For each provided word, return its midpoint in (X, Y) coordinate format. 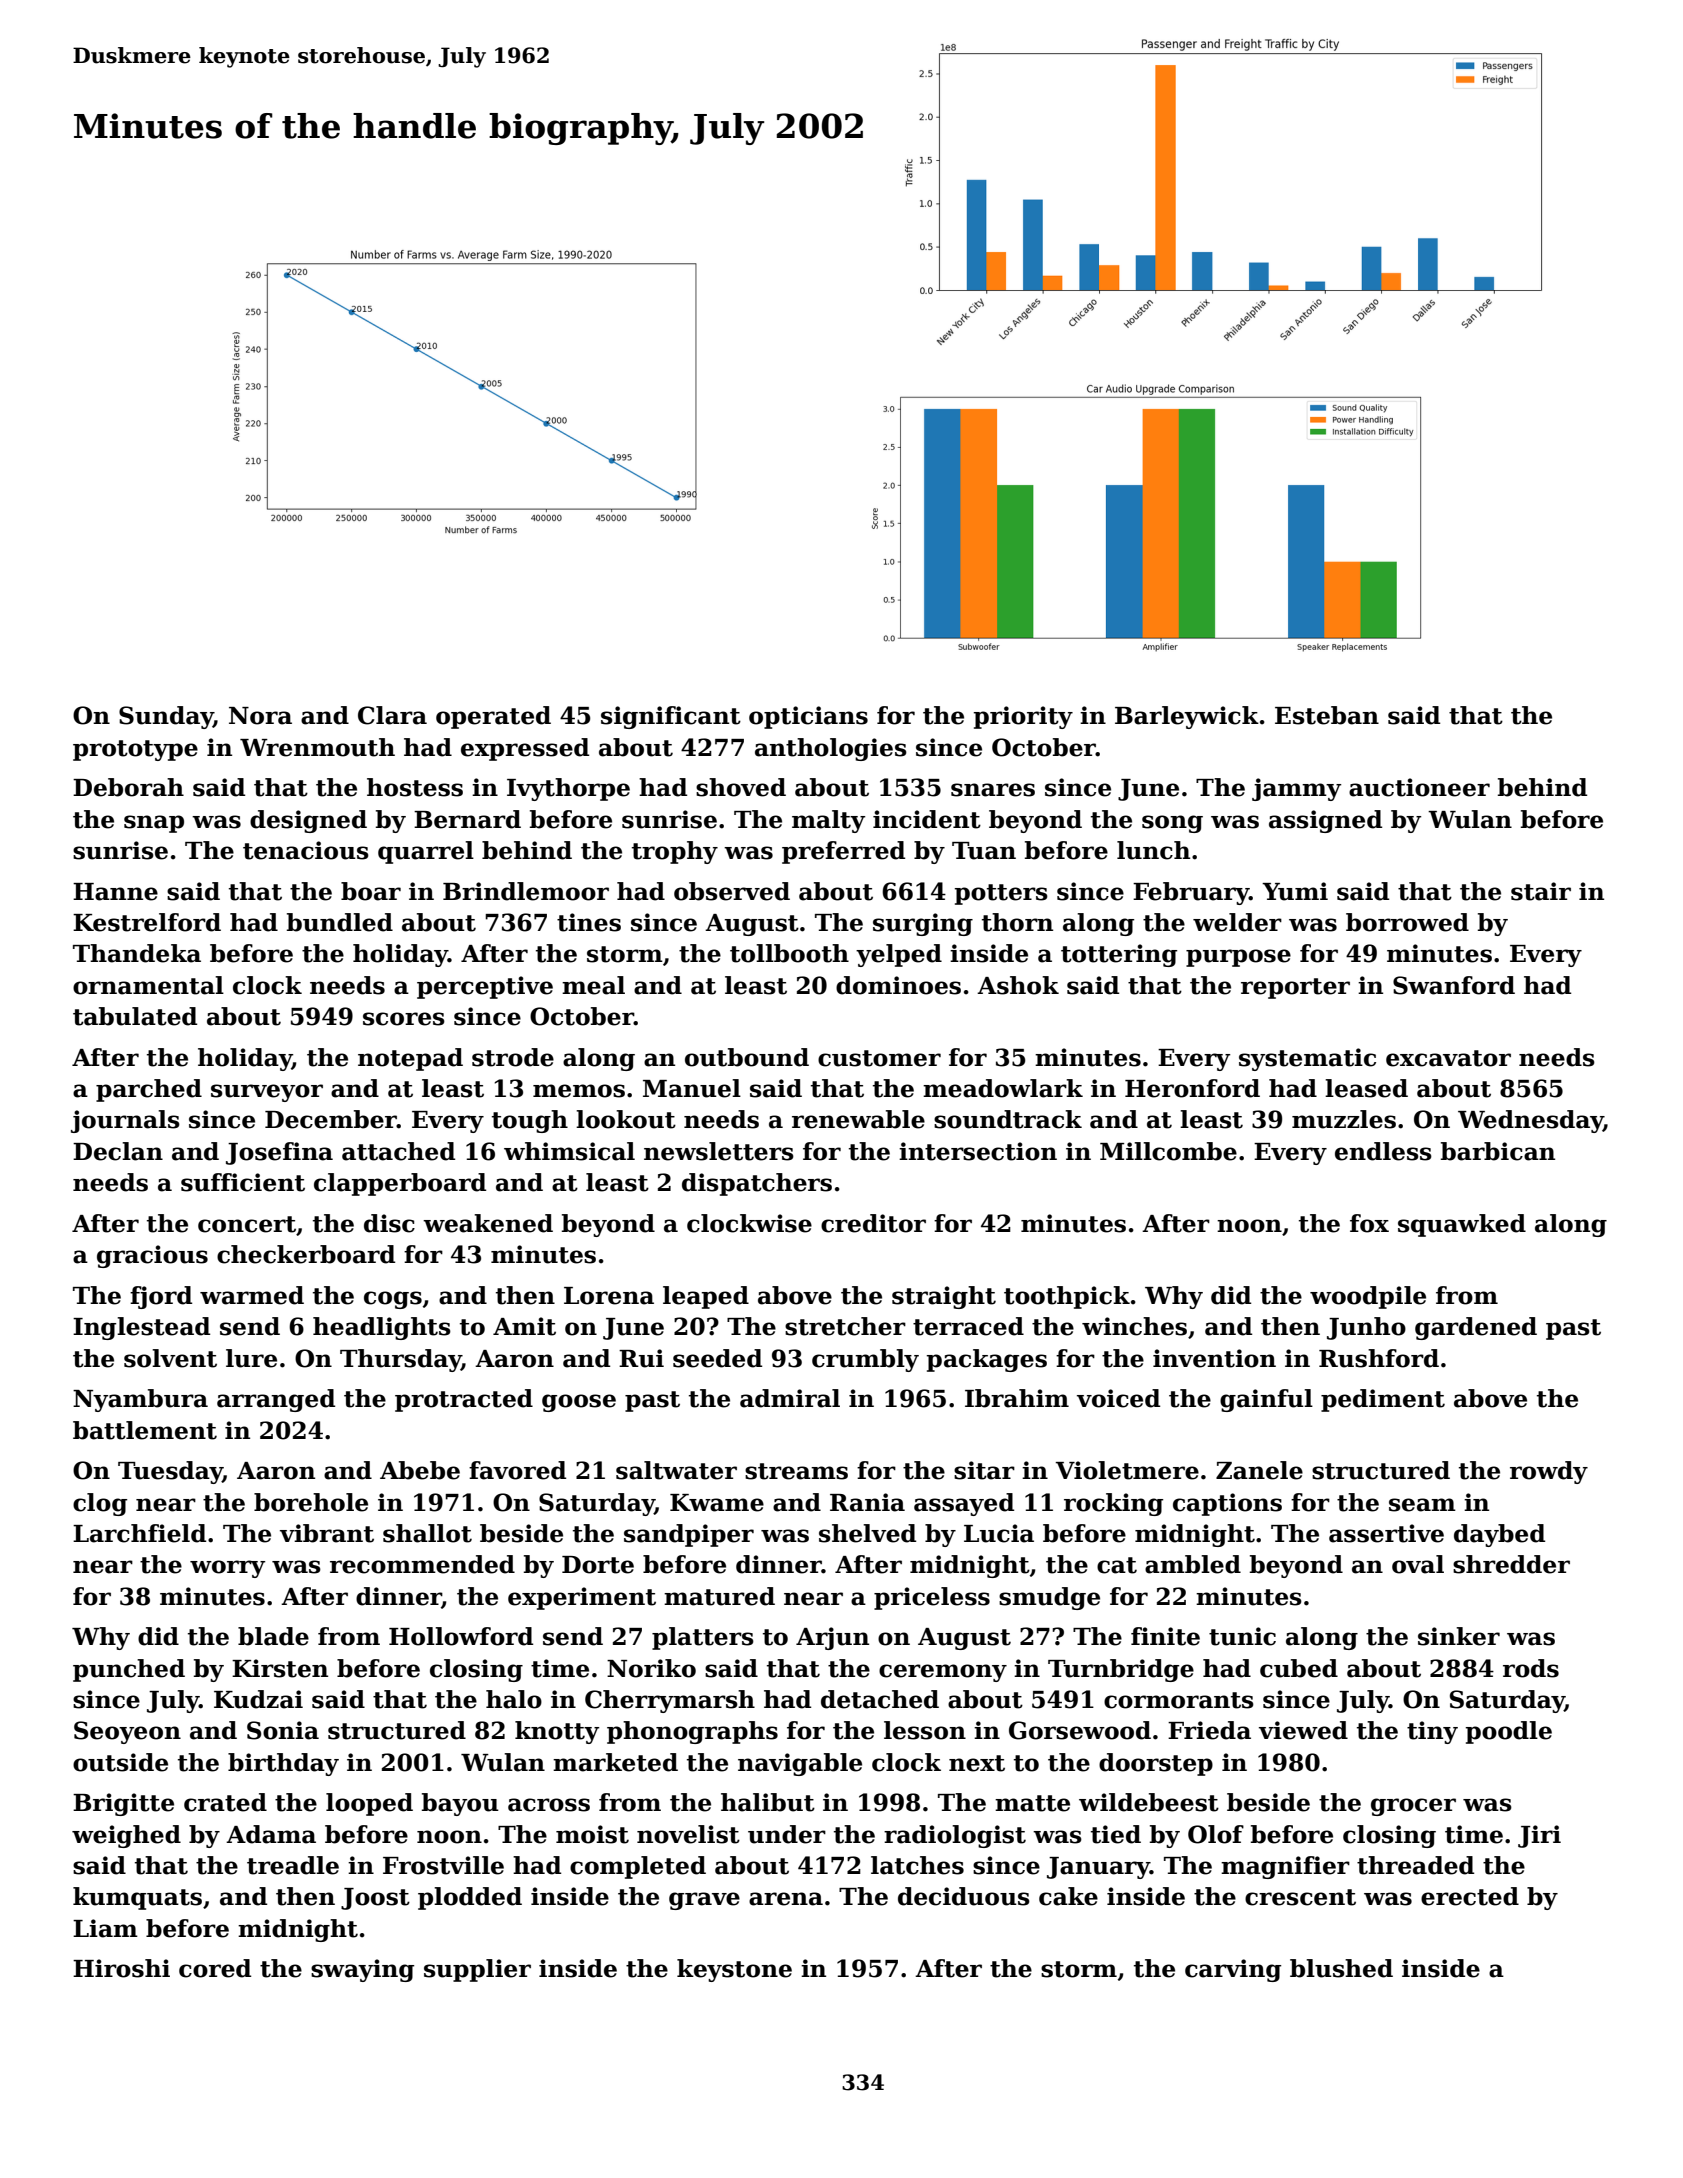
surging (923, 924)
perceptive (485, 987)
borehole (311, 1502)
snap (154, 824)
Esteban (1327, 715)
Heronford (1192, 1088)
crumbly (865, 1360)
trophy (675, 852)
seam (1422, 1505)
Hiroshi (121, 1968)
